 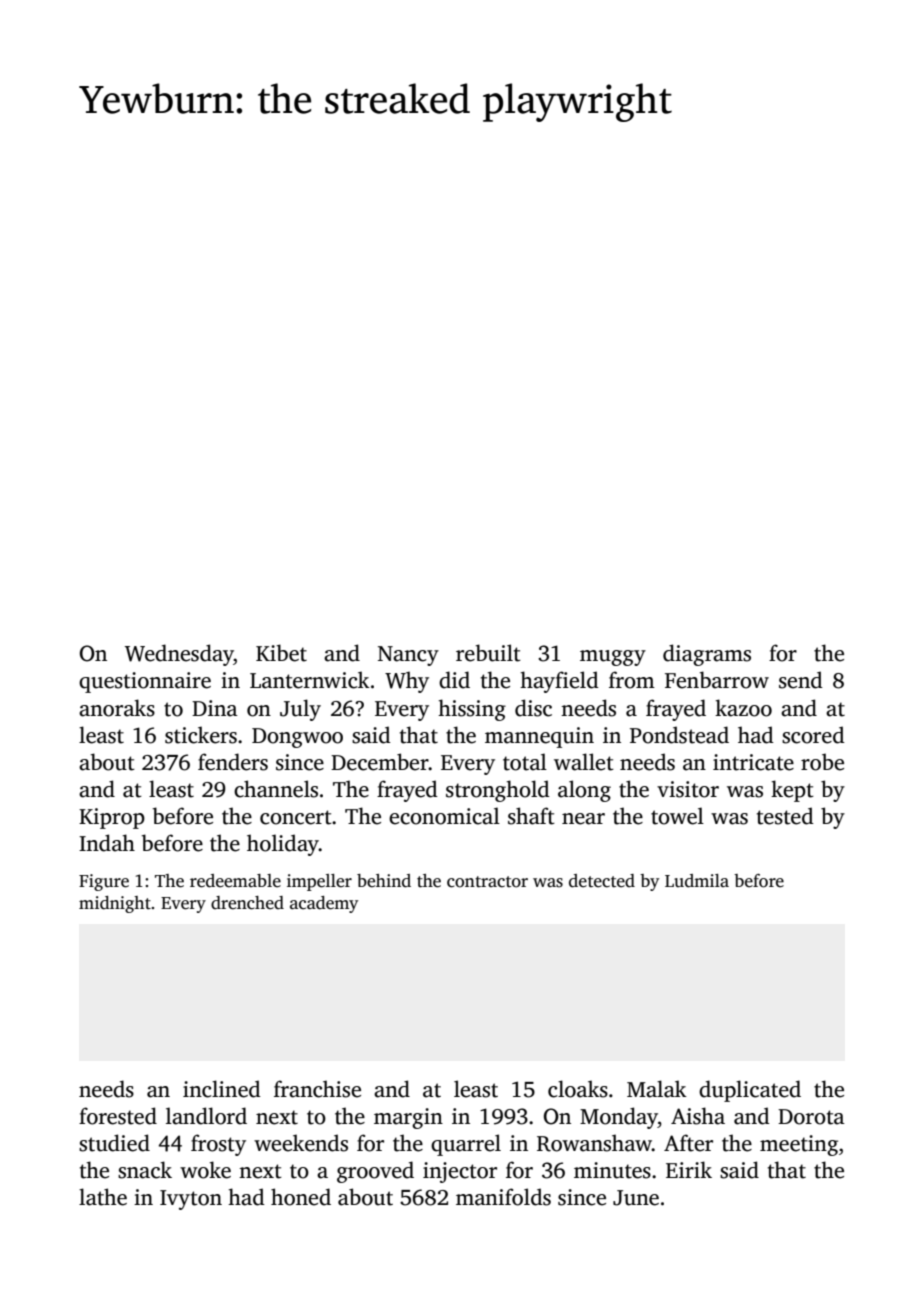 What do you see at coordinates (115, 904) in the document?
I see `midnight` at bounding box center [115, 904].
